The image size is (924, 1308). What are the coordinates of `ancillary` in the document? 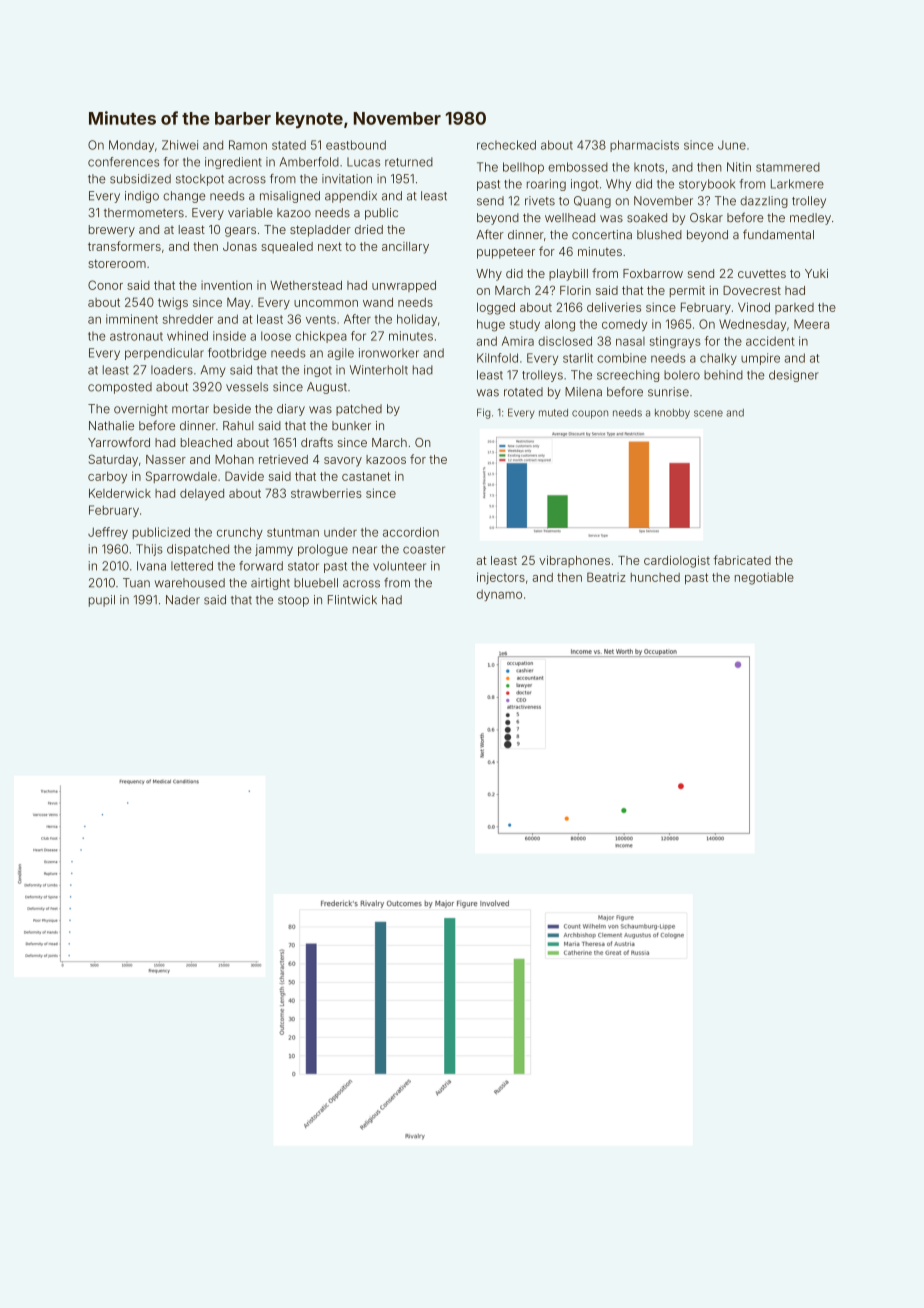 It's located at (405, 248).
